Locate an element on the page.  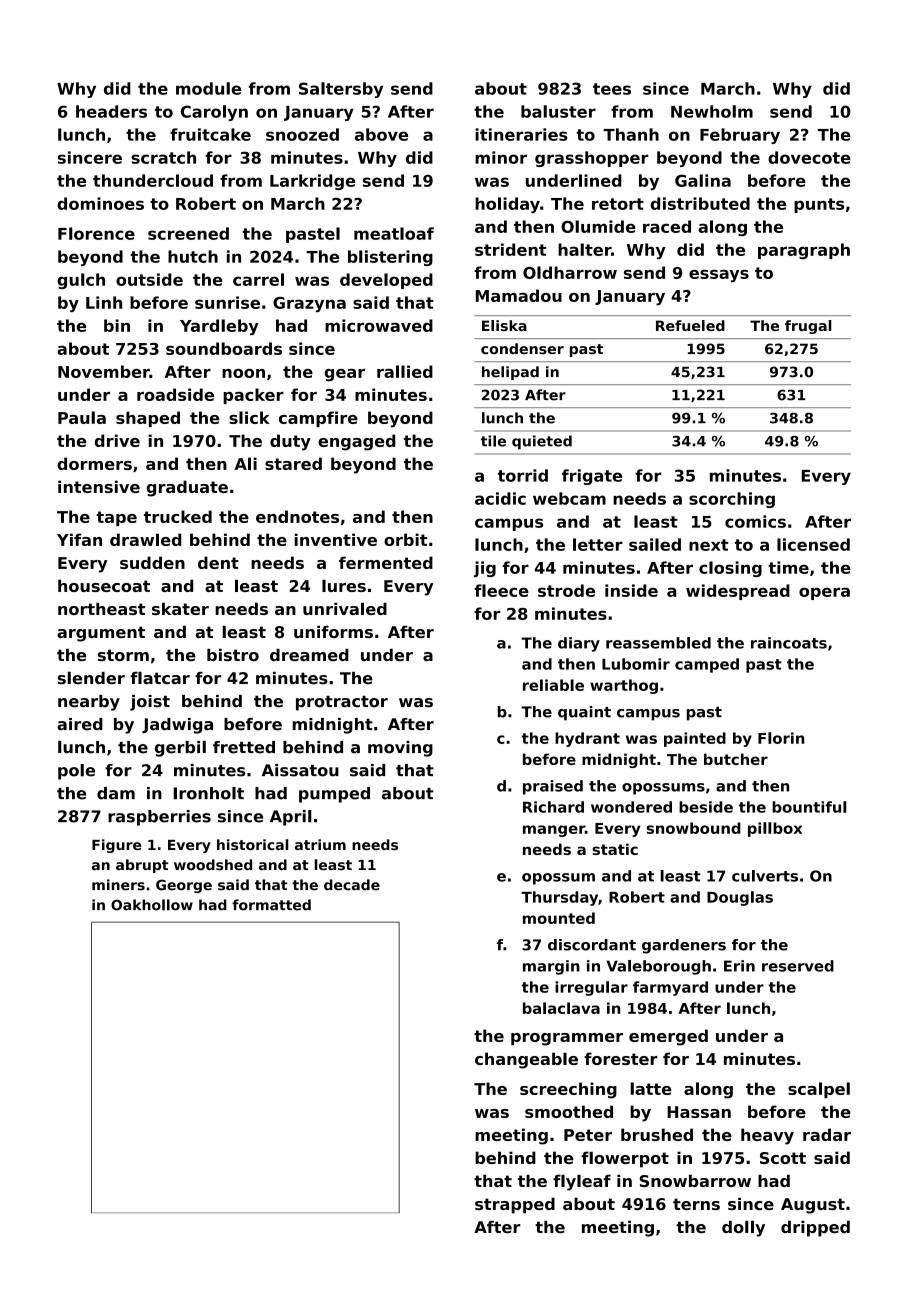
aired is located at coordinates (80, 724).
